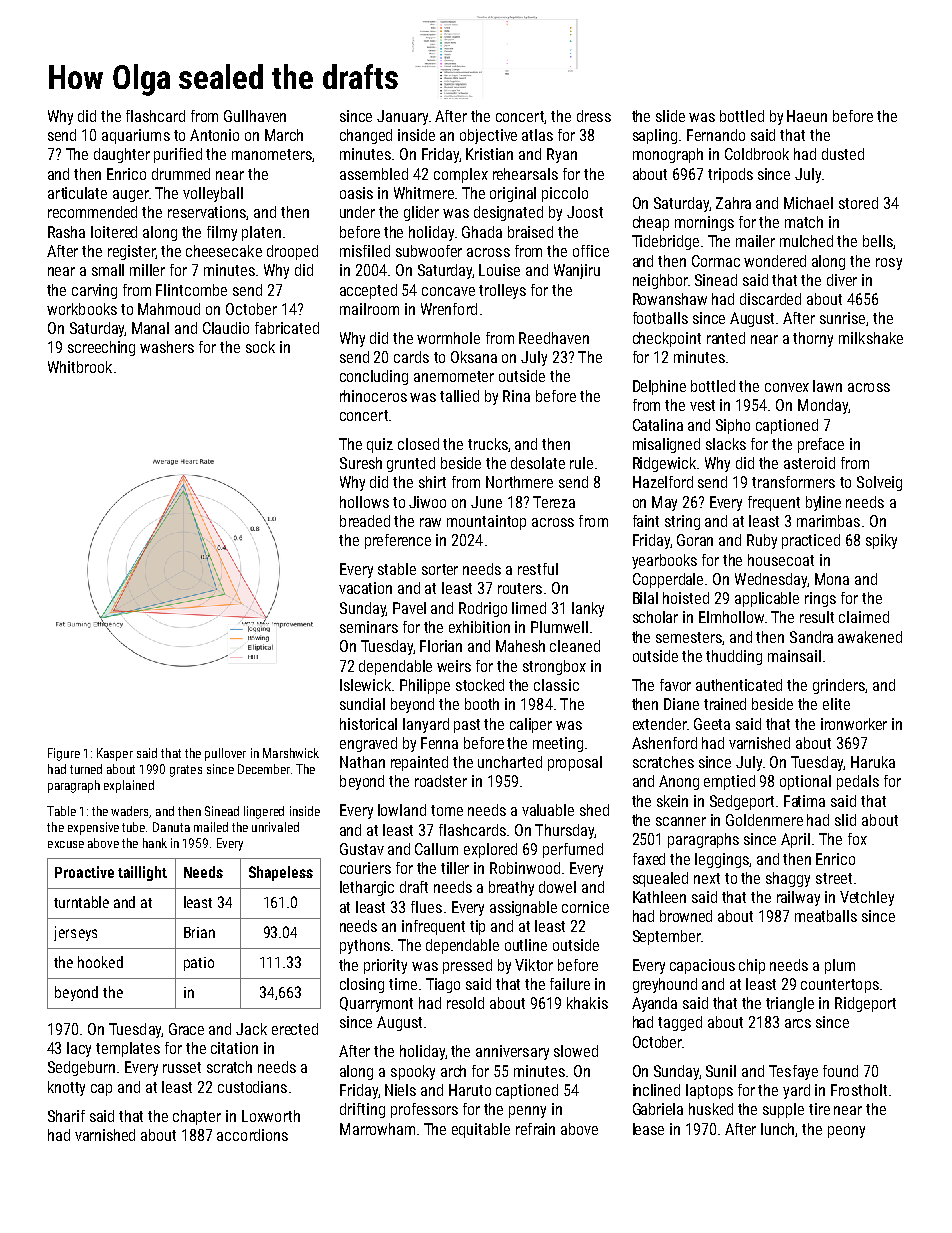 The width and height of the screenshot is (952, 1233). What do you see at coordinates (482, 704) in the screenshot?
I see `booth` at bounding box center [482, 704].
